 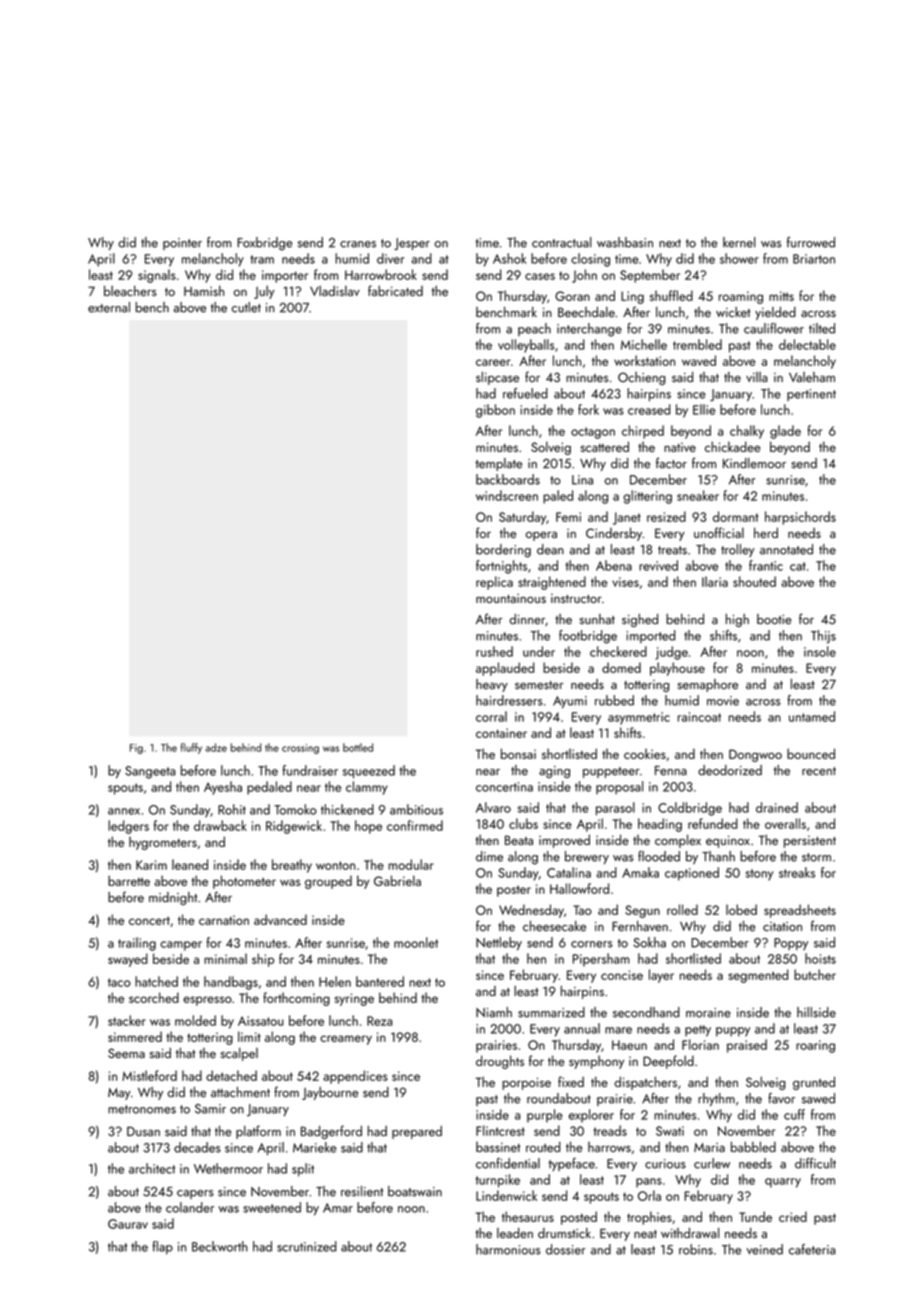 What do you see at coordinates (220, 1246) in the page?
I see `Beckworth` at bounding box center [220, 1246].
